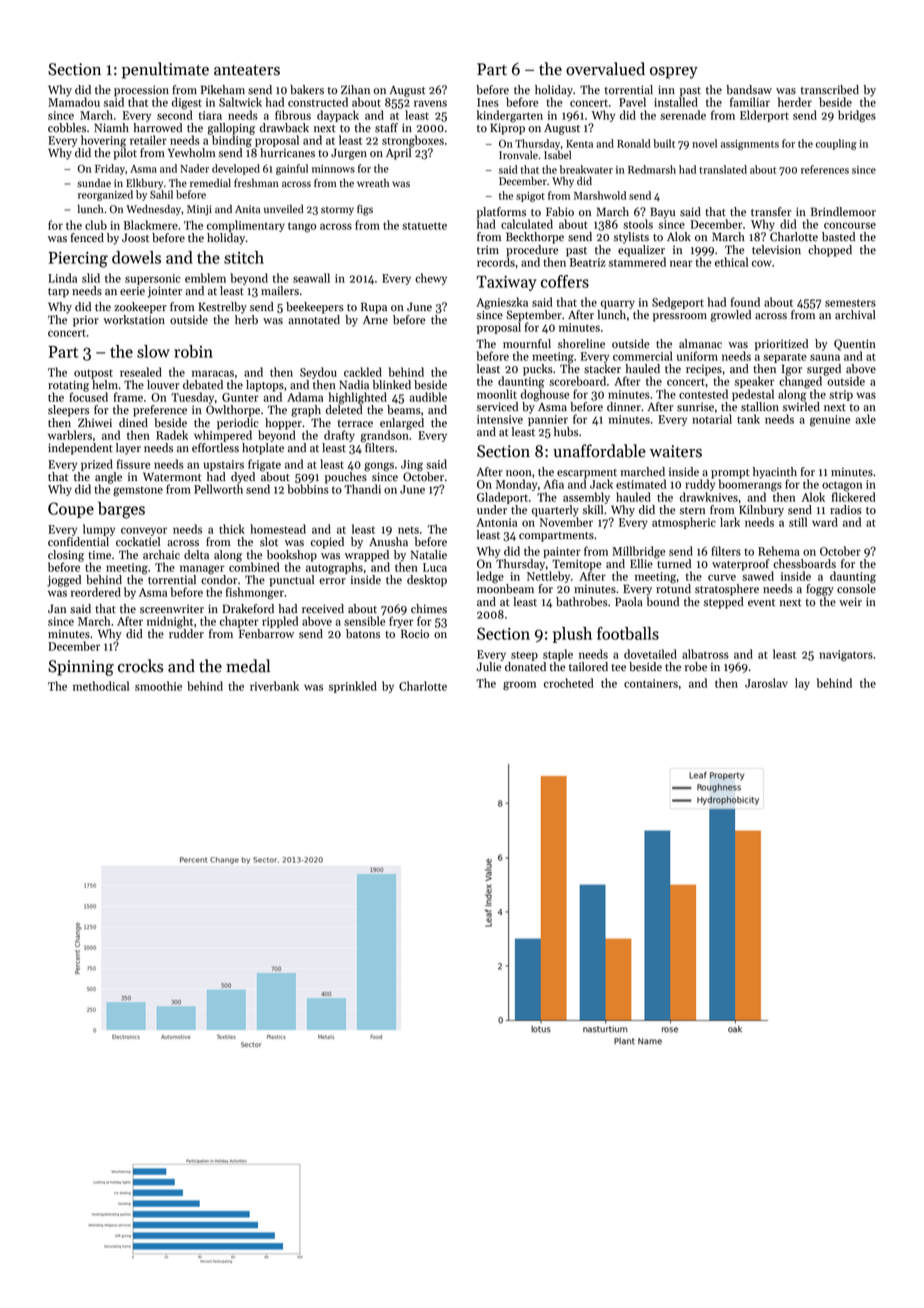  Describe the element at coordinates (730, 474) in the page. I see `prompt` at that location.
